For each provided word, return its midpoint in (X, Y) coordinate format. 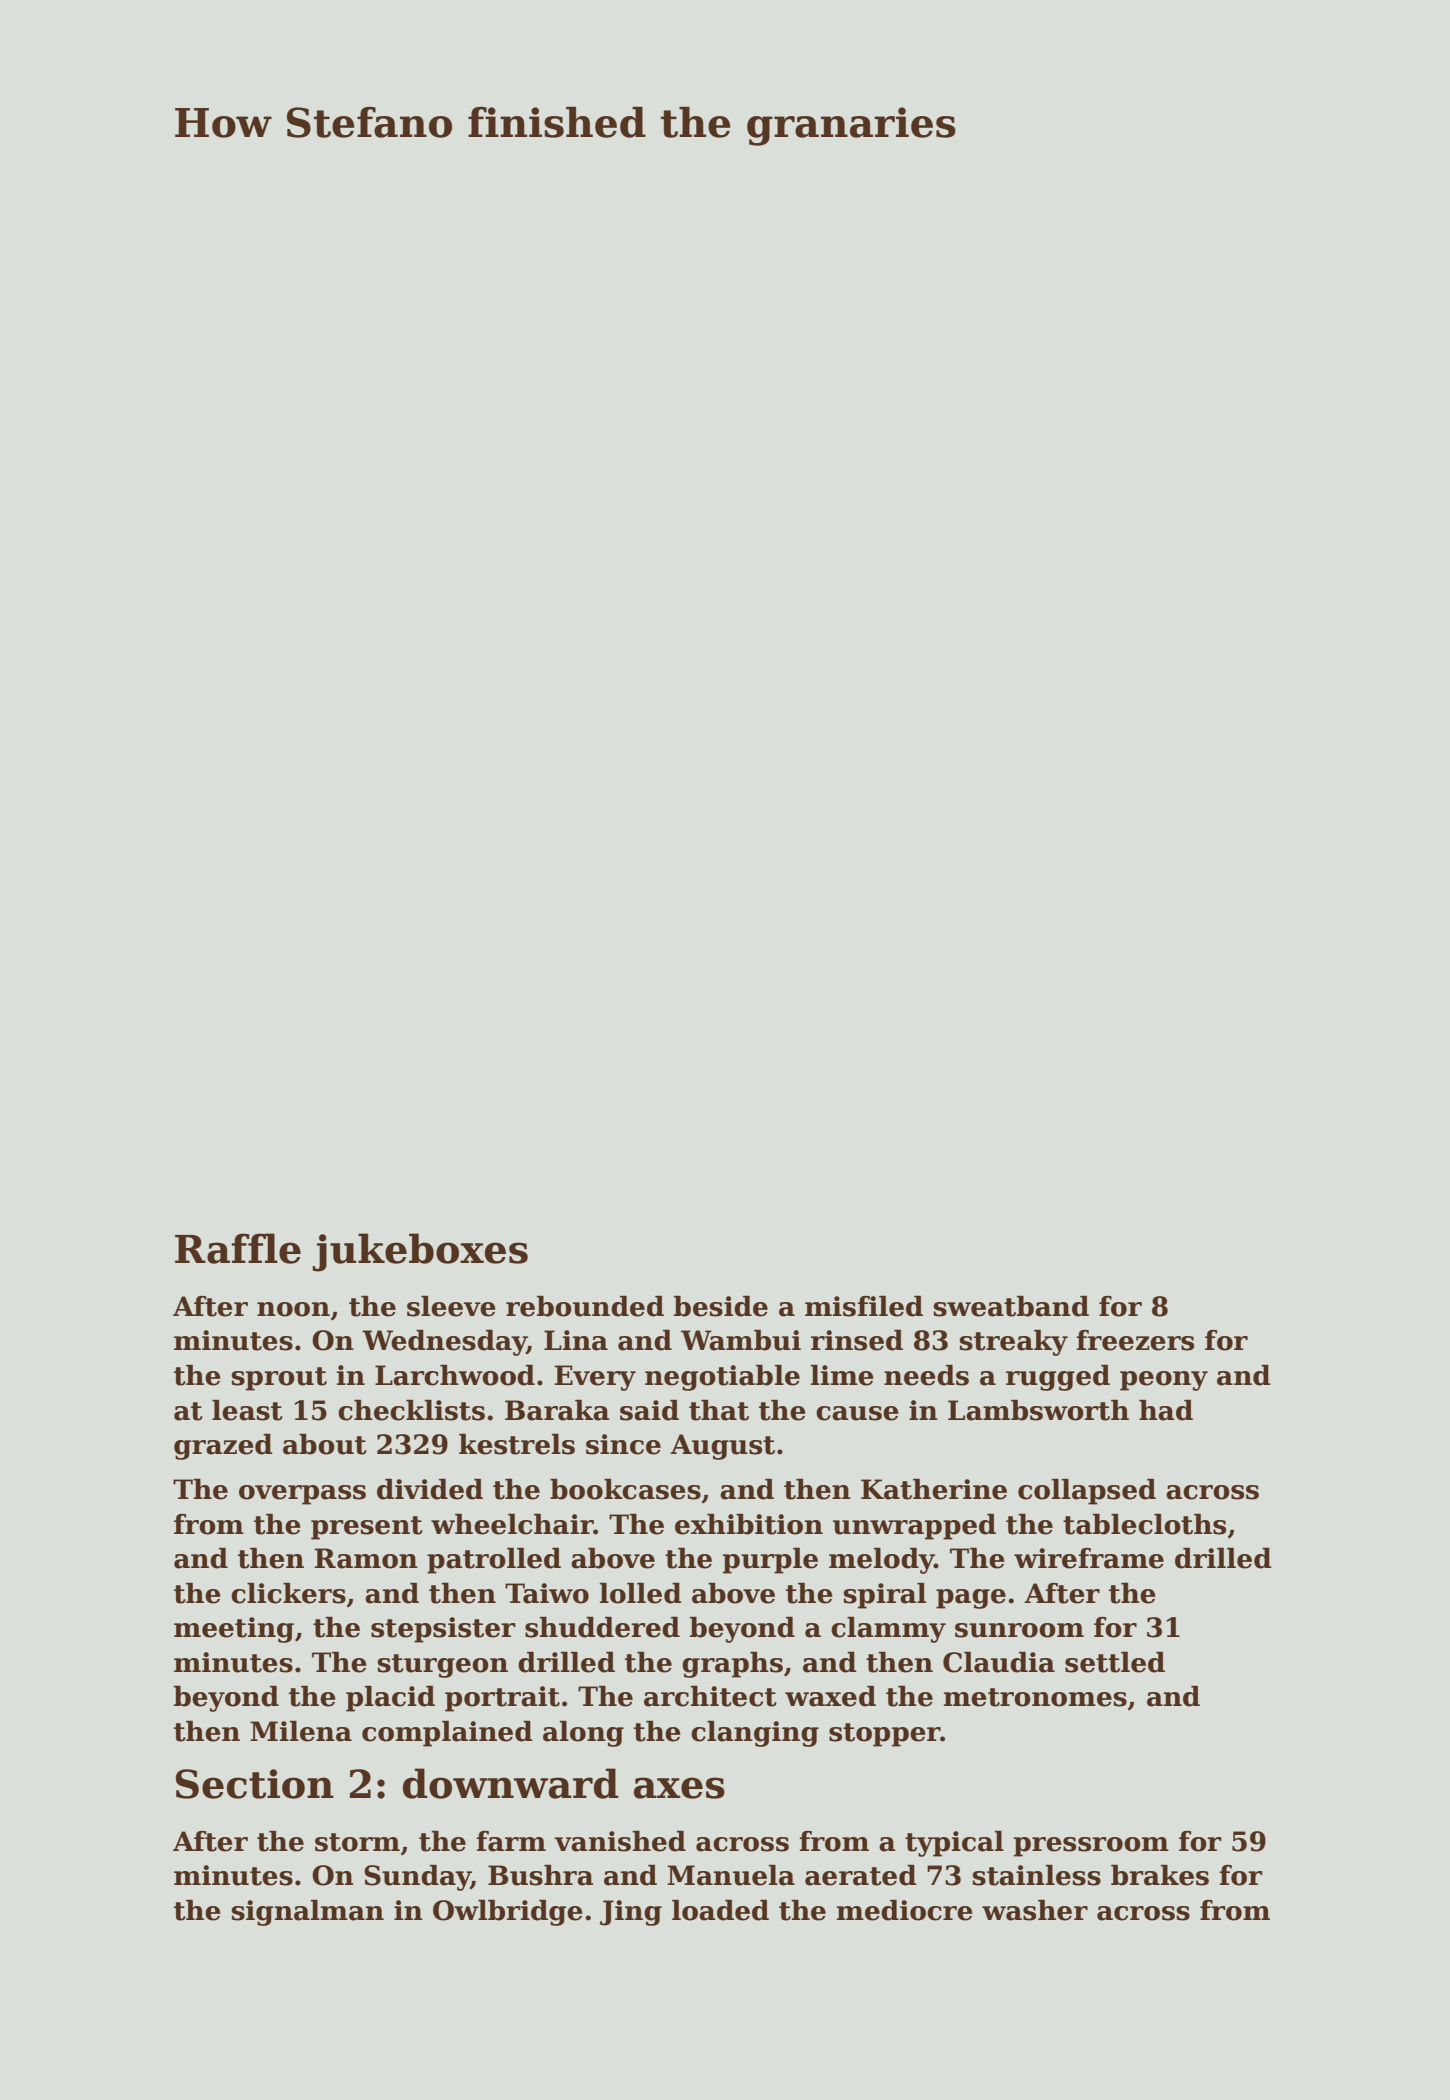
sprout (279, 1379)
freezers (1135, 1340)
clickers (288, 1593)
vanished (620, 1841)
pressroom (1091, 1847)
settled (1115, 1662)
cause (857, 1413)
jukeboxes (420, 1252)
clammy (888, 1630)
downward (511, 1783)
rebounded (585, 1306)
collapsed (1087, 1492)
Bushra (541, 1875)
